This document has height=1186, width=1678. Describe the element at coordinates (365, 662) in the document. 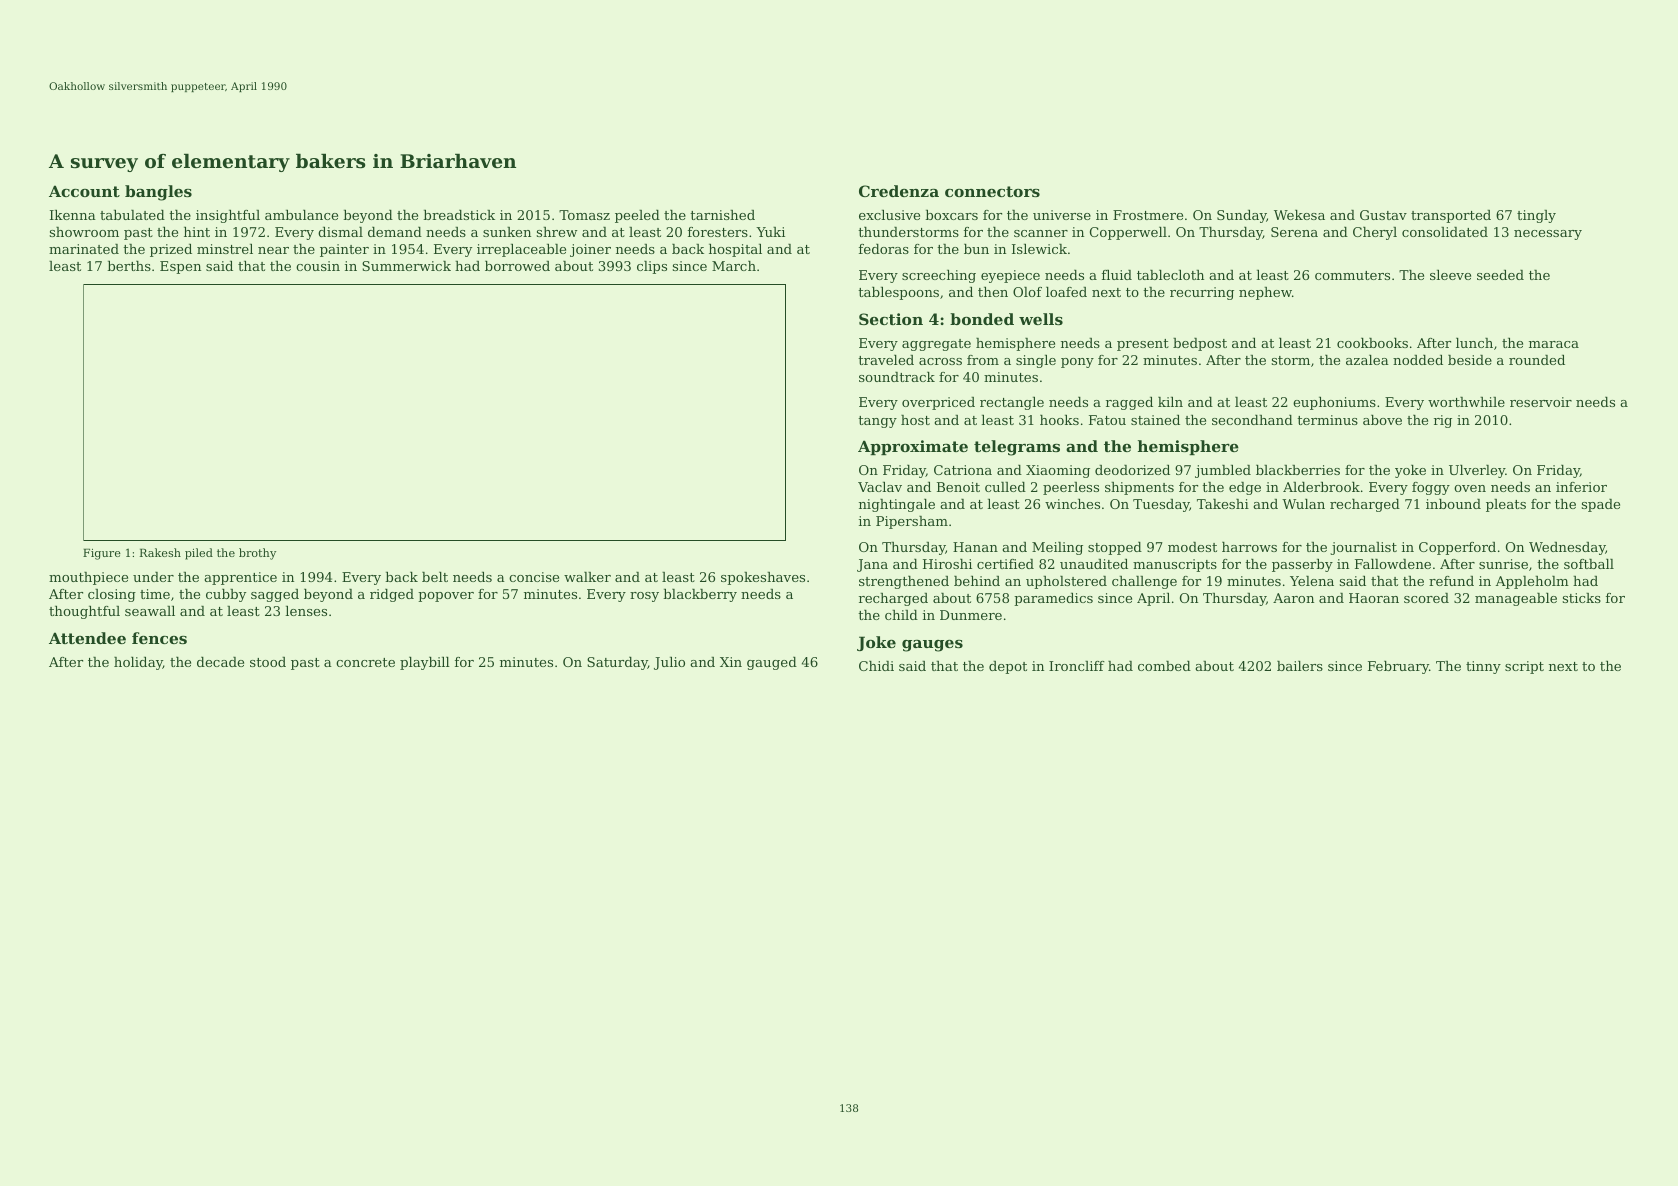

I see `concrete` at that location.
